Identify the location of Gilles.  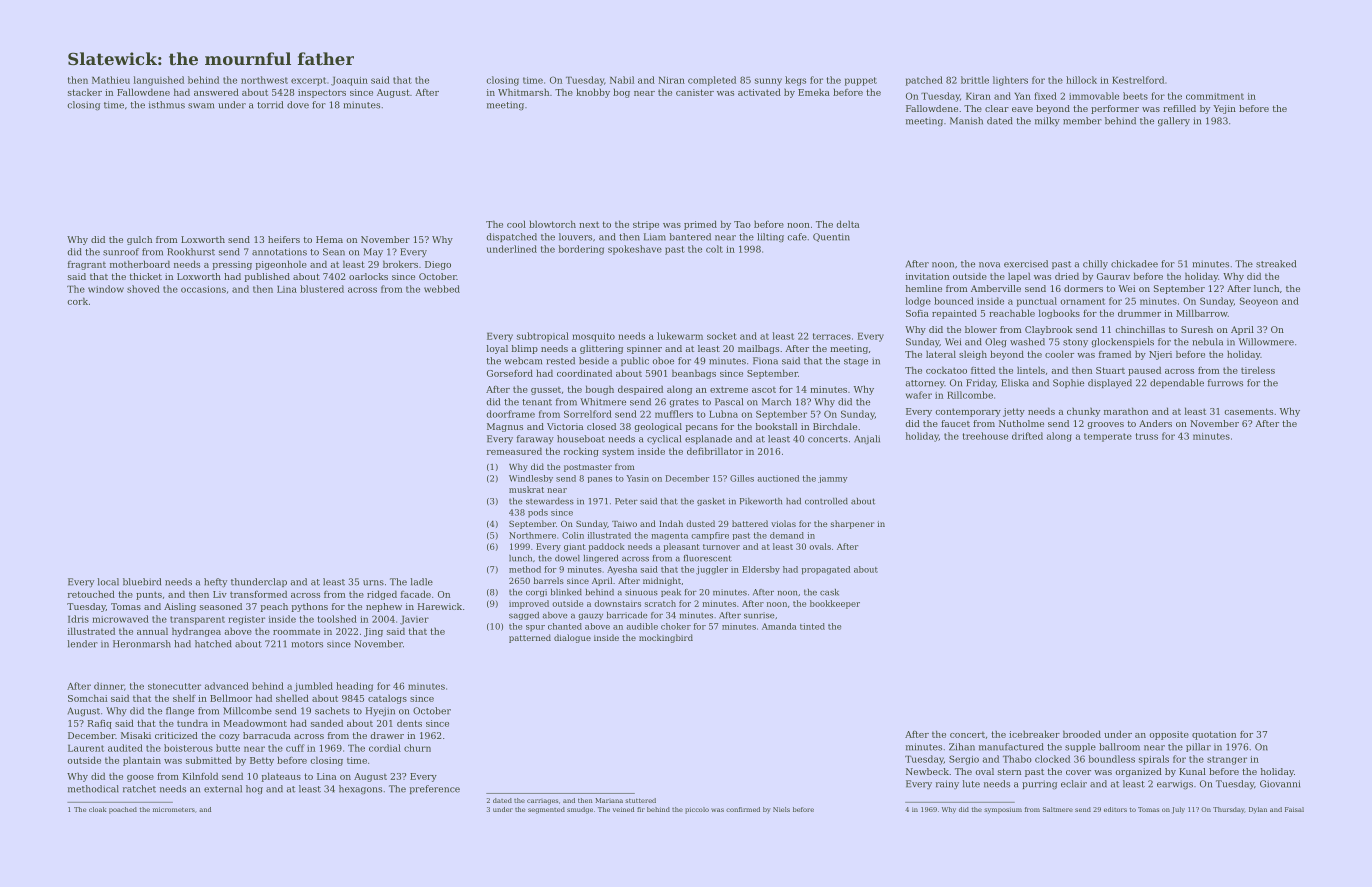
(742, 478).
